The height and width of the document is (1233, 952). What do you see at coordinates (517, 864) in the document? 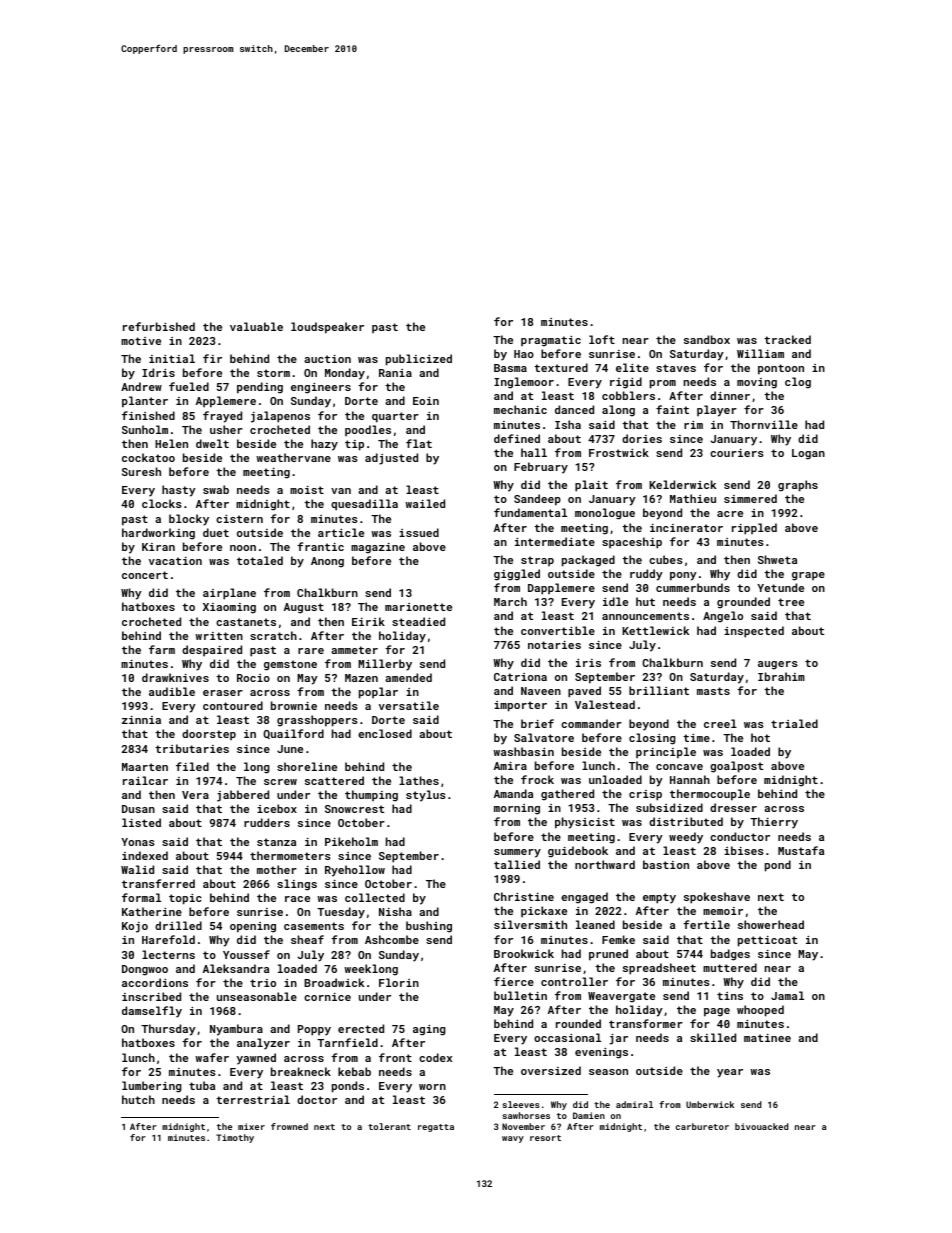
I see `tallied` at bounding box center [517, 864].
